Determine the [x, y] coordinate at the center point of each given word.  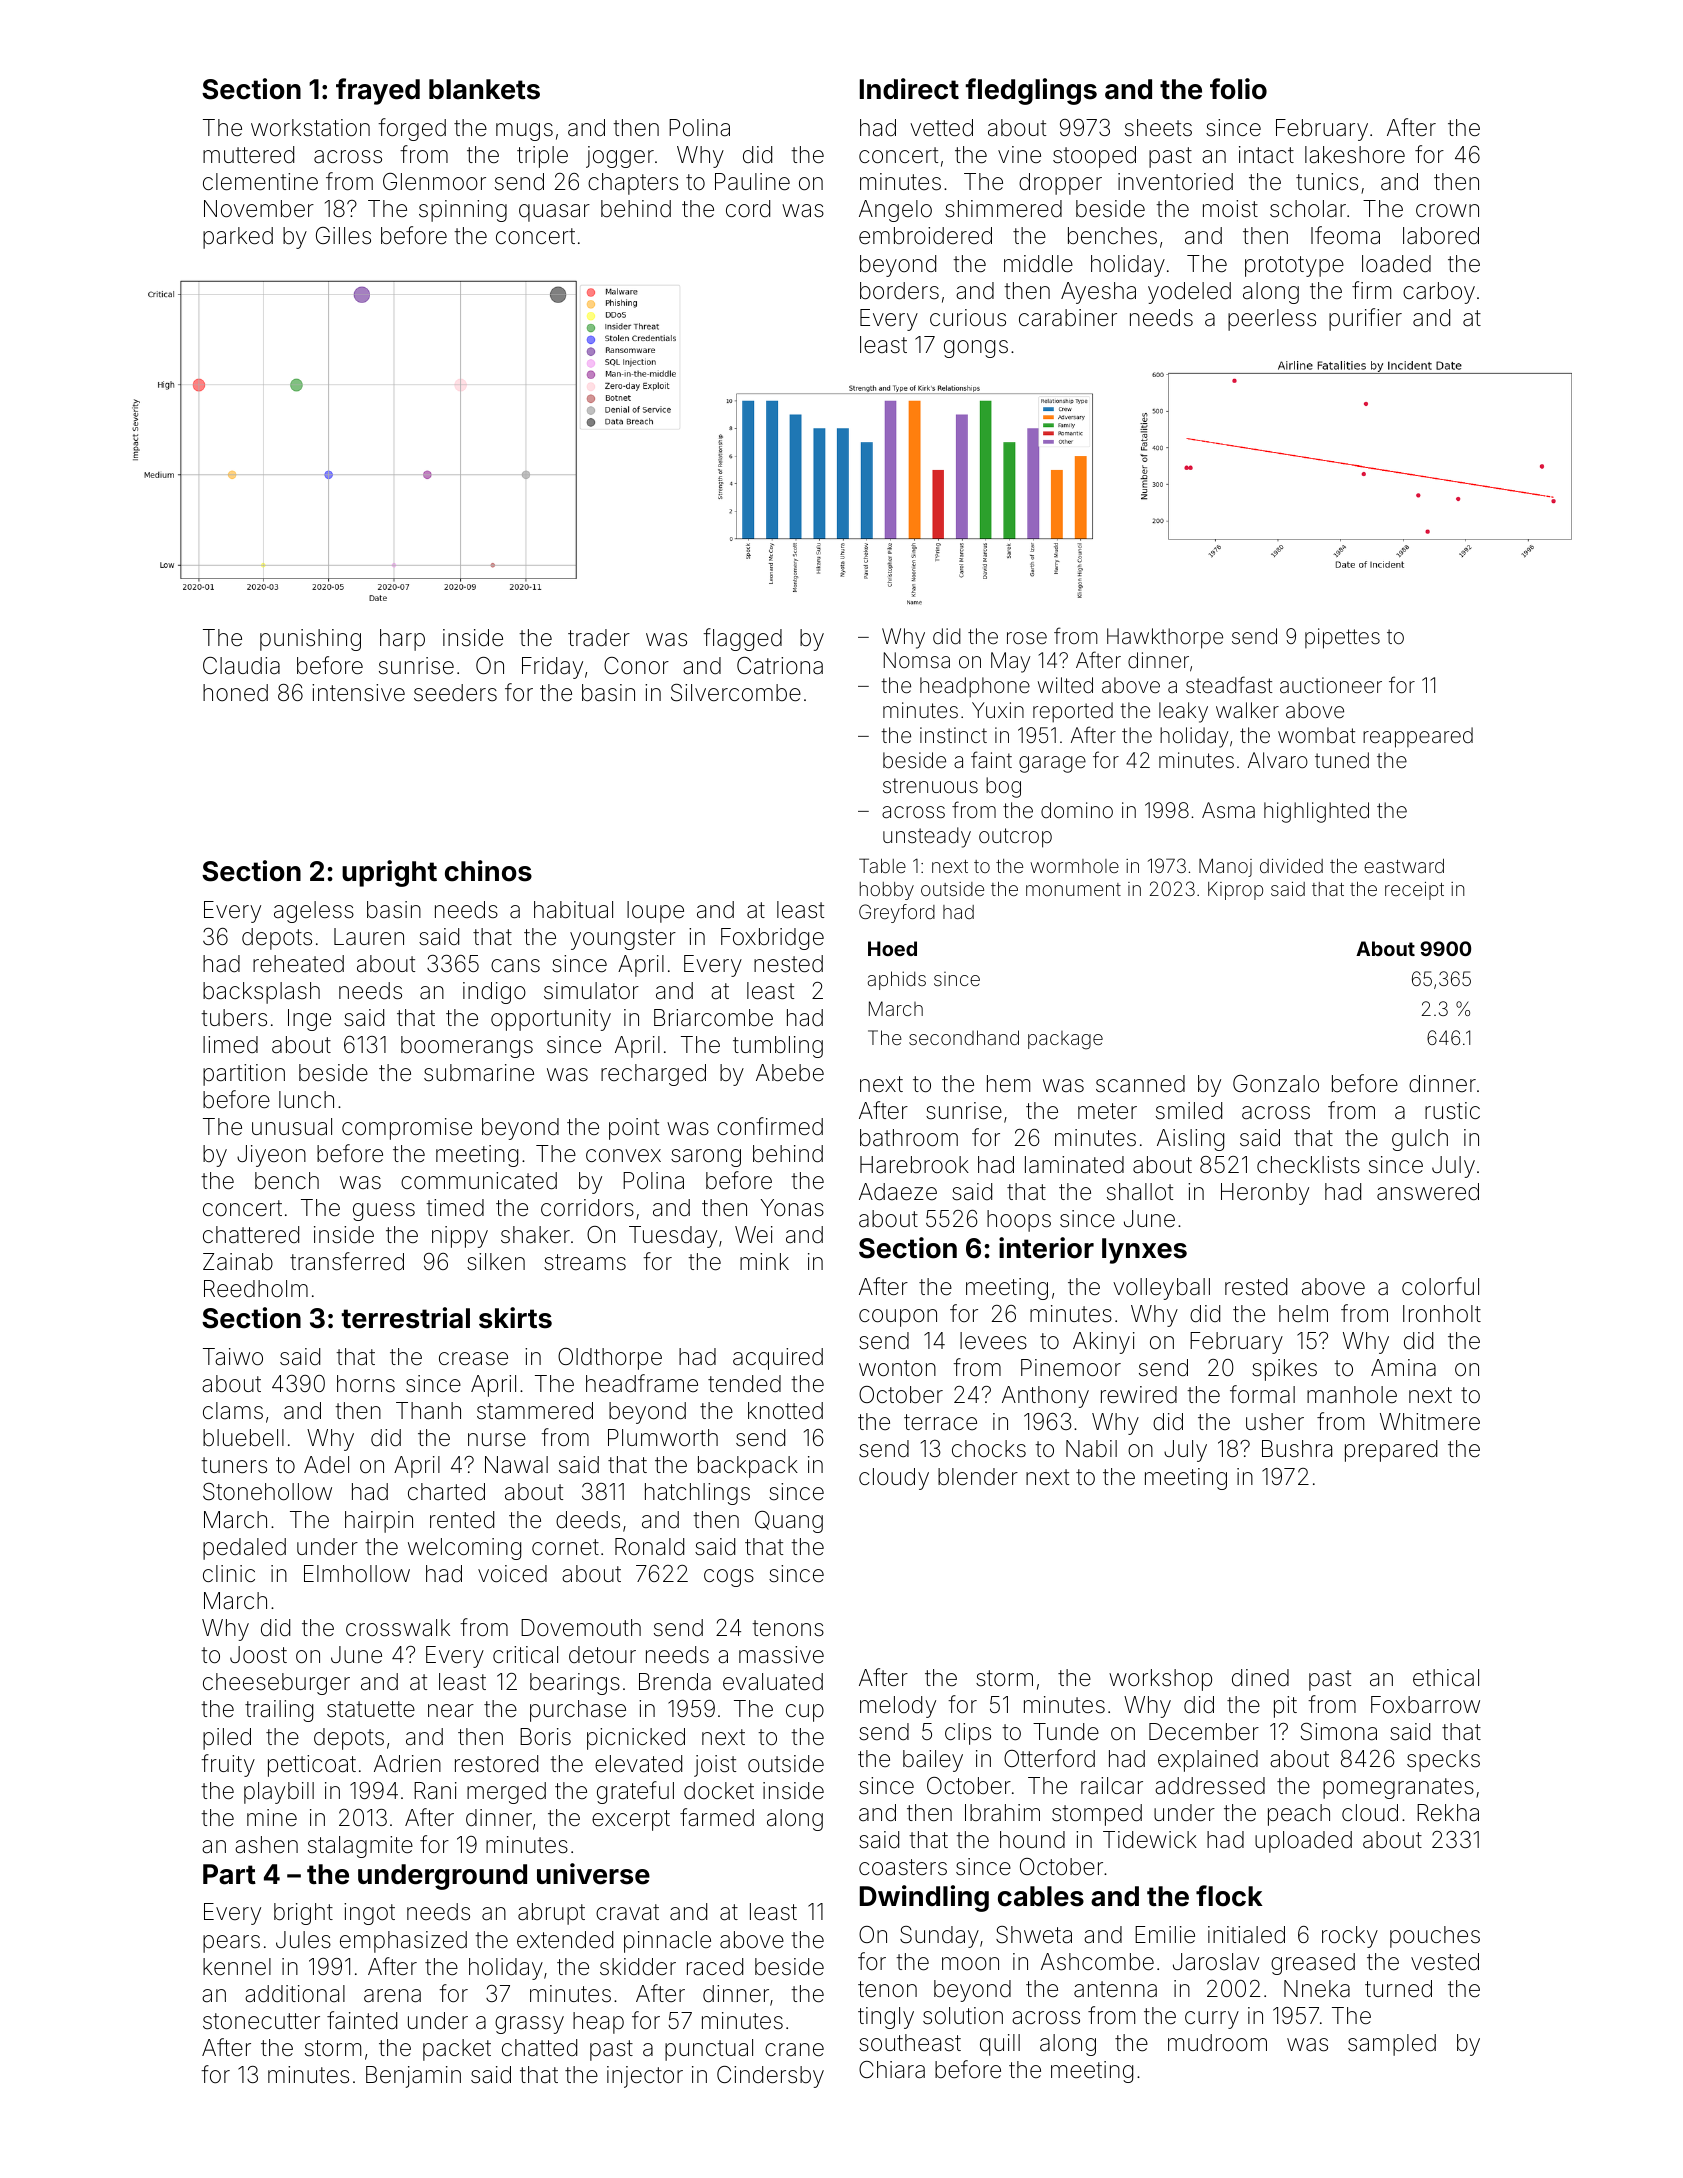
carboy [1439, 293]
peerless [1272, 320]
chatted [539, 2048]
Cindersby [770, 2077]
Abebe [790, 1073]
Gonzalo [1276, 1084]
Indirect [909, 89]
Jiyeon [271, 1156]
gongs [976, 349]
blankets [484, 89]
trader [599, 638]
